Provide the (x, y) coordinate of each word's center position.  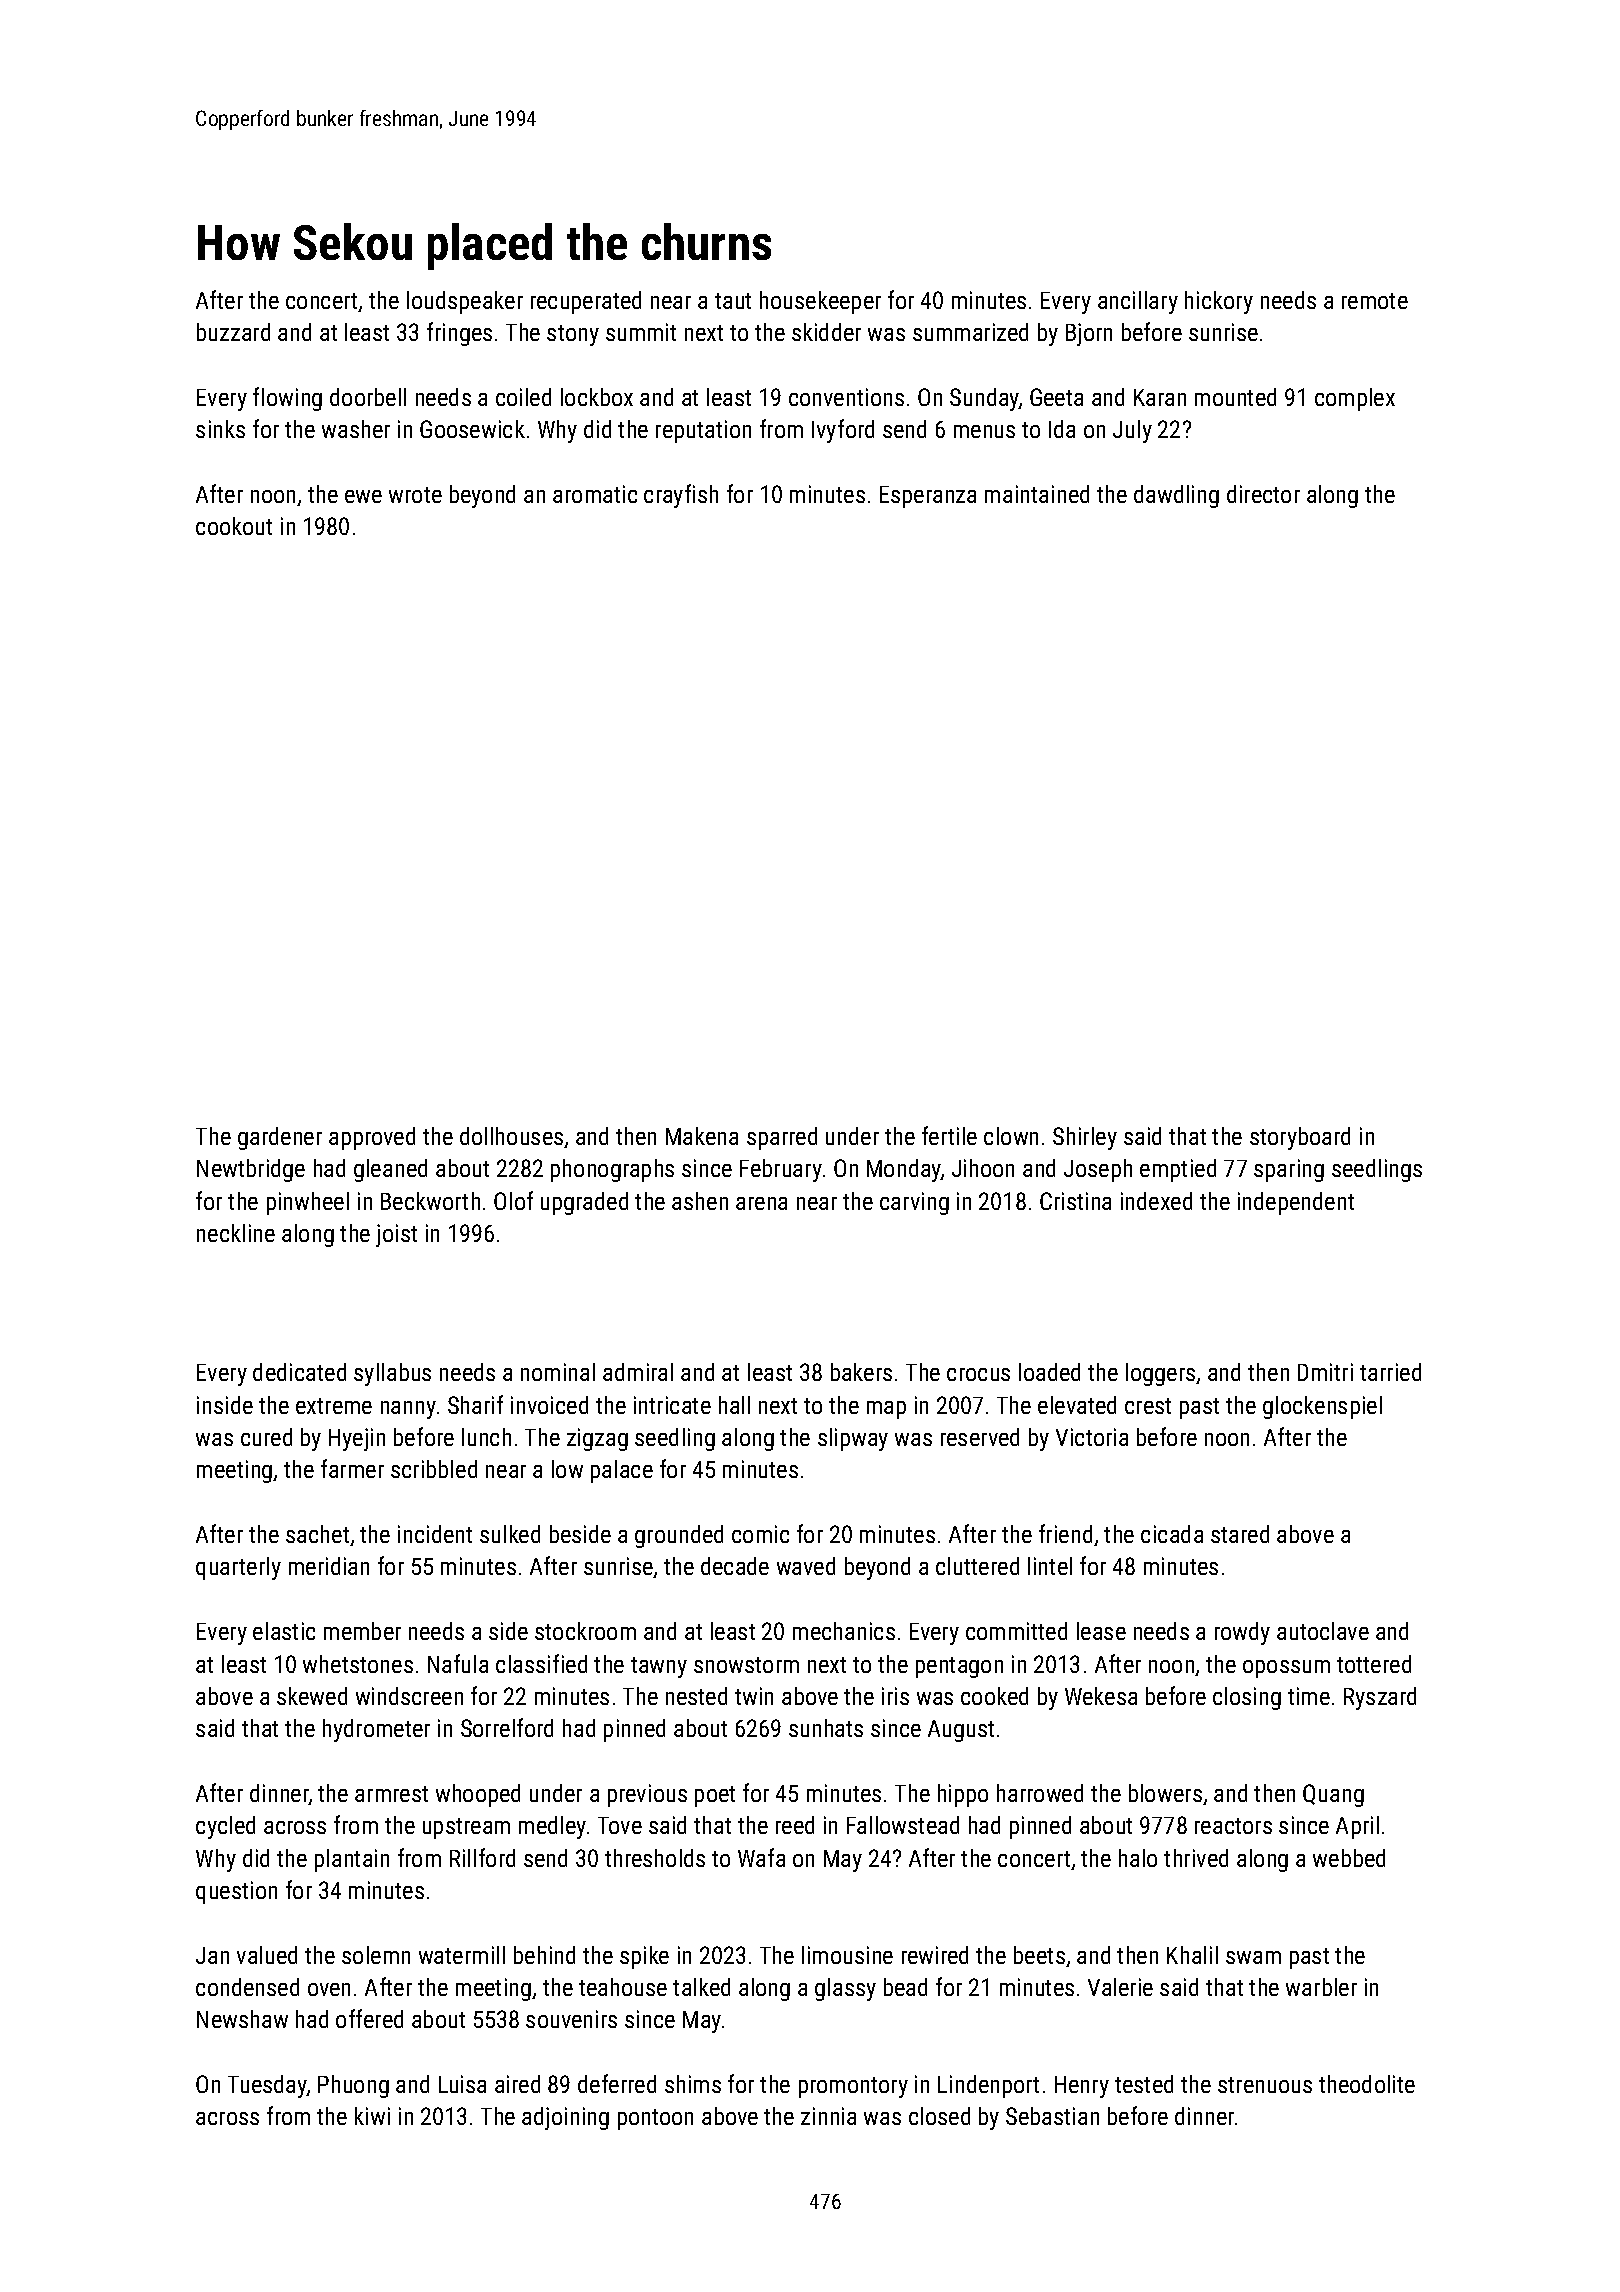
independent (1296, 1203)
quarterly (238, 1568)
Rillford (482, 1857)
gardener (280, 1138)
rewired (935, 1955)
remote (1375, 301)
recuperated (586, 302)
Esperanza (928, 497)
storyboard (1300, 1138)
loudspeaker (465, 302)
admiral (638, 1372)
